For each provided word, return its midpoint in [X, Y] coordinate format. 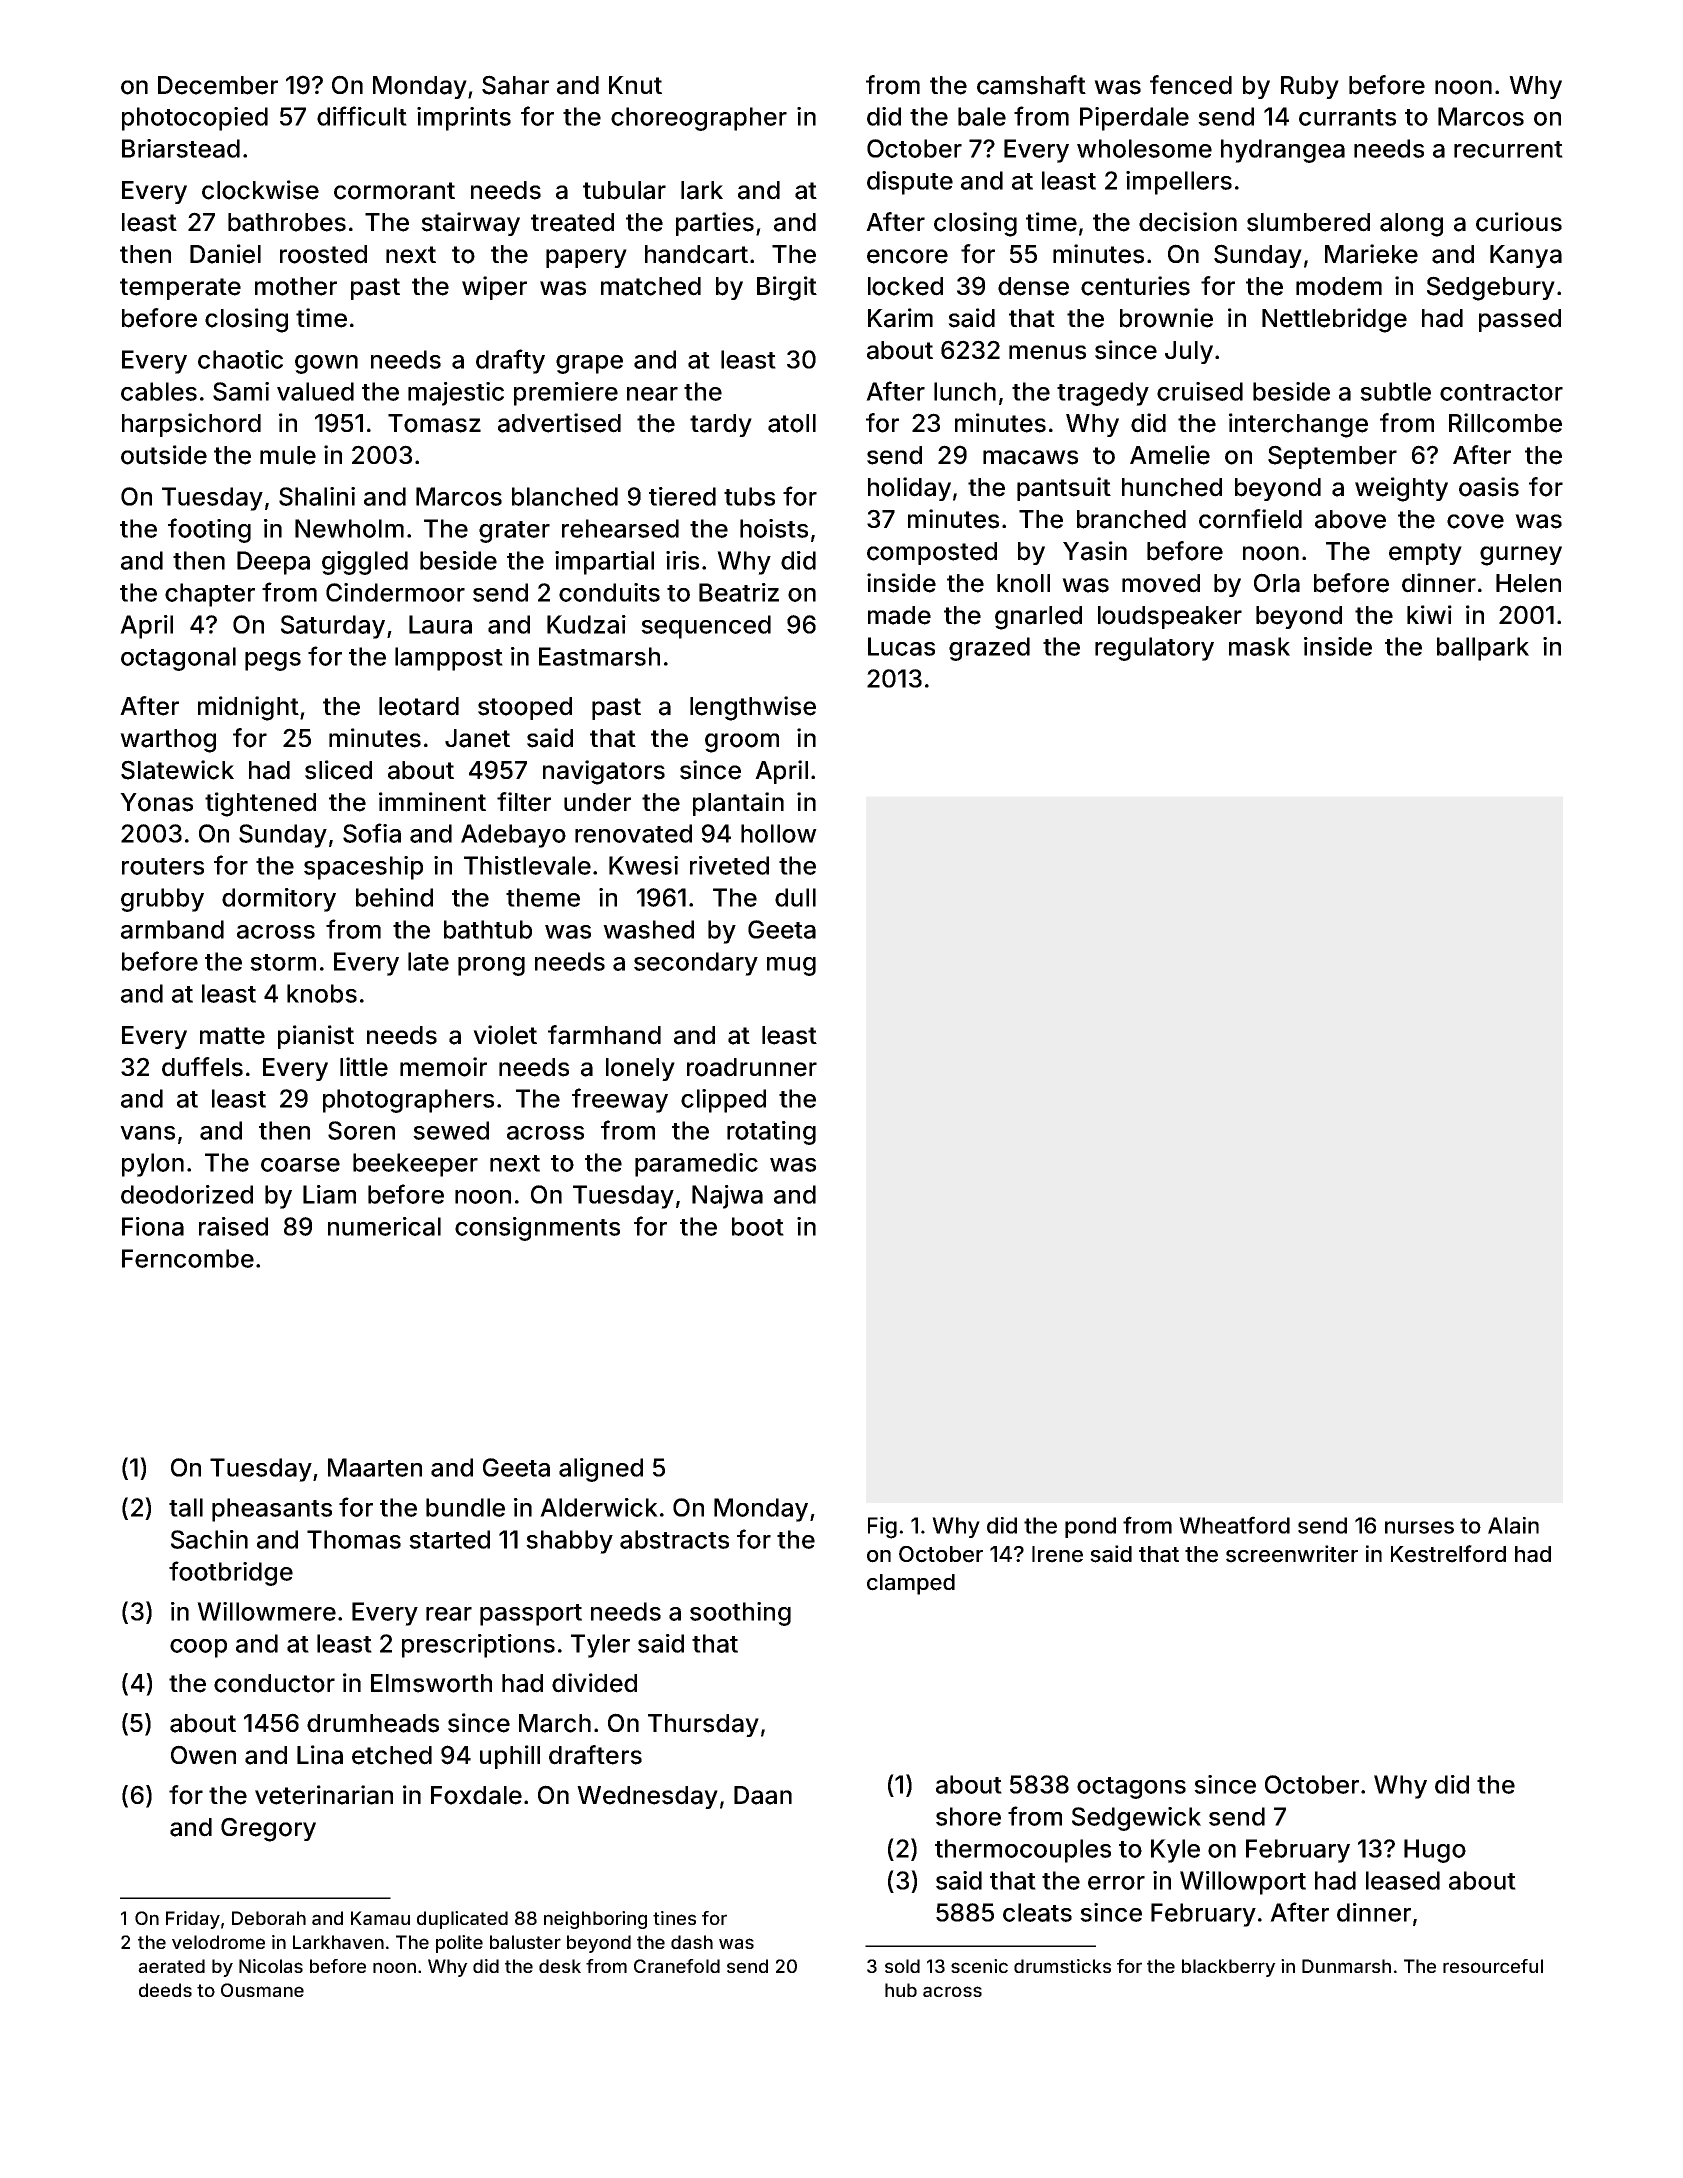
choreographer [699, 119]
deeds [165, 1990]
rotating [771, 1133]
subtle [1395, 391]
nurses [1419, 1527]
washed [648, 929]
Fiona [153, 1226]
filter [524, 802]
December [218, 85]
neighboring [595, 1920]
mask [1259, 646]
